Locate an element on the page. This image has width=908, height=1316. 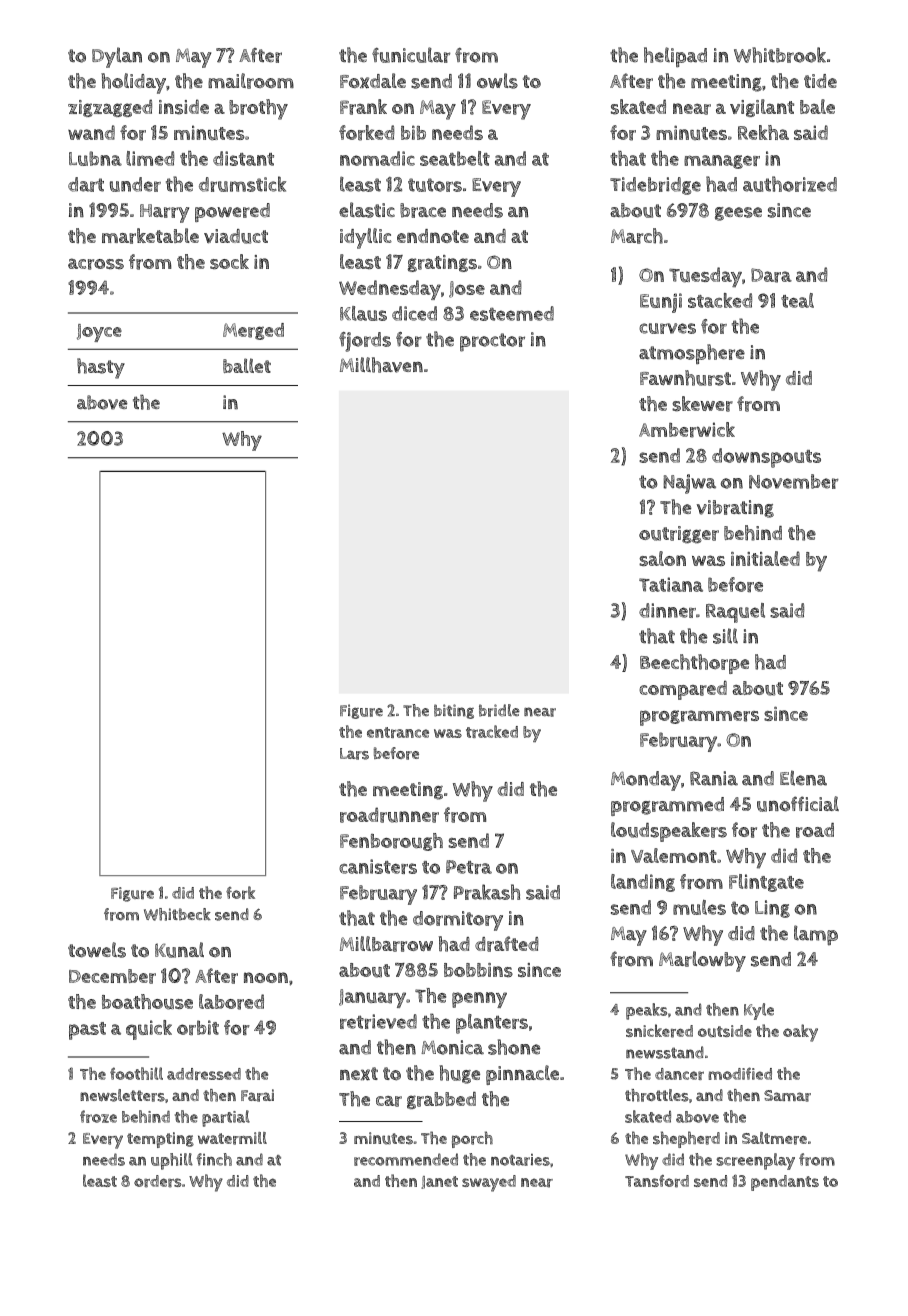
Elena is located at coordinates (803, 778).
